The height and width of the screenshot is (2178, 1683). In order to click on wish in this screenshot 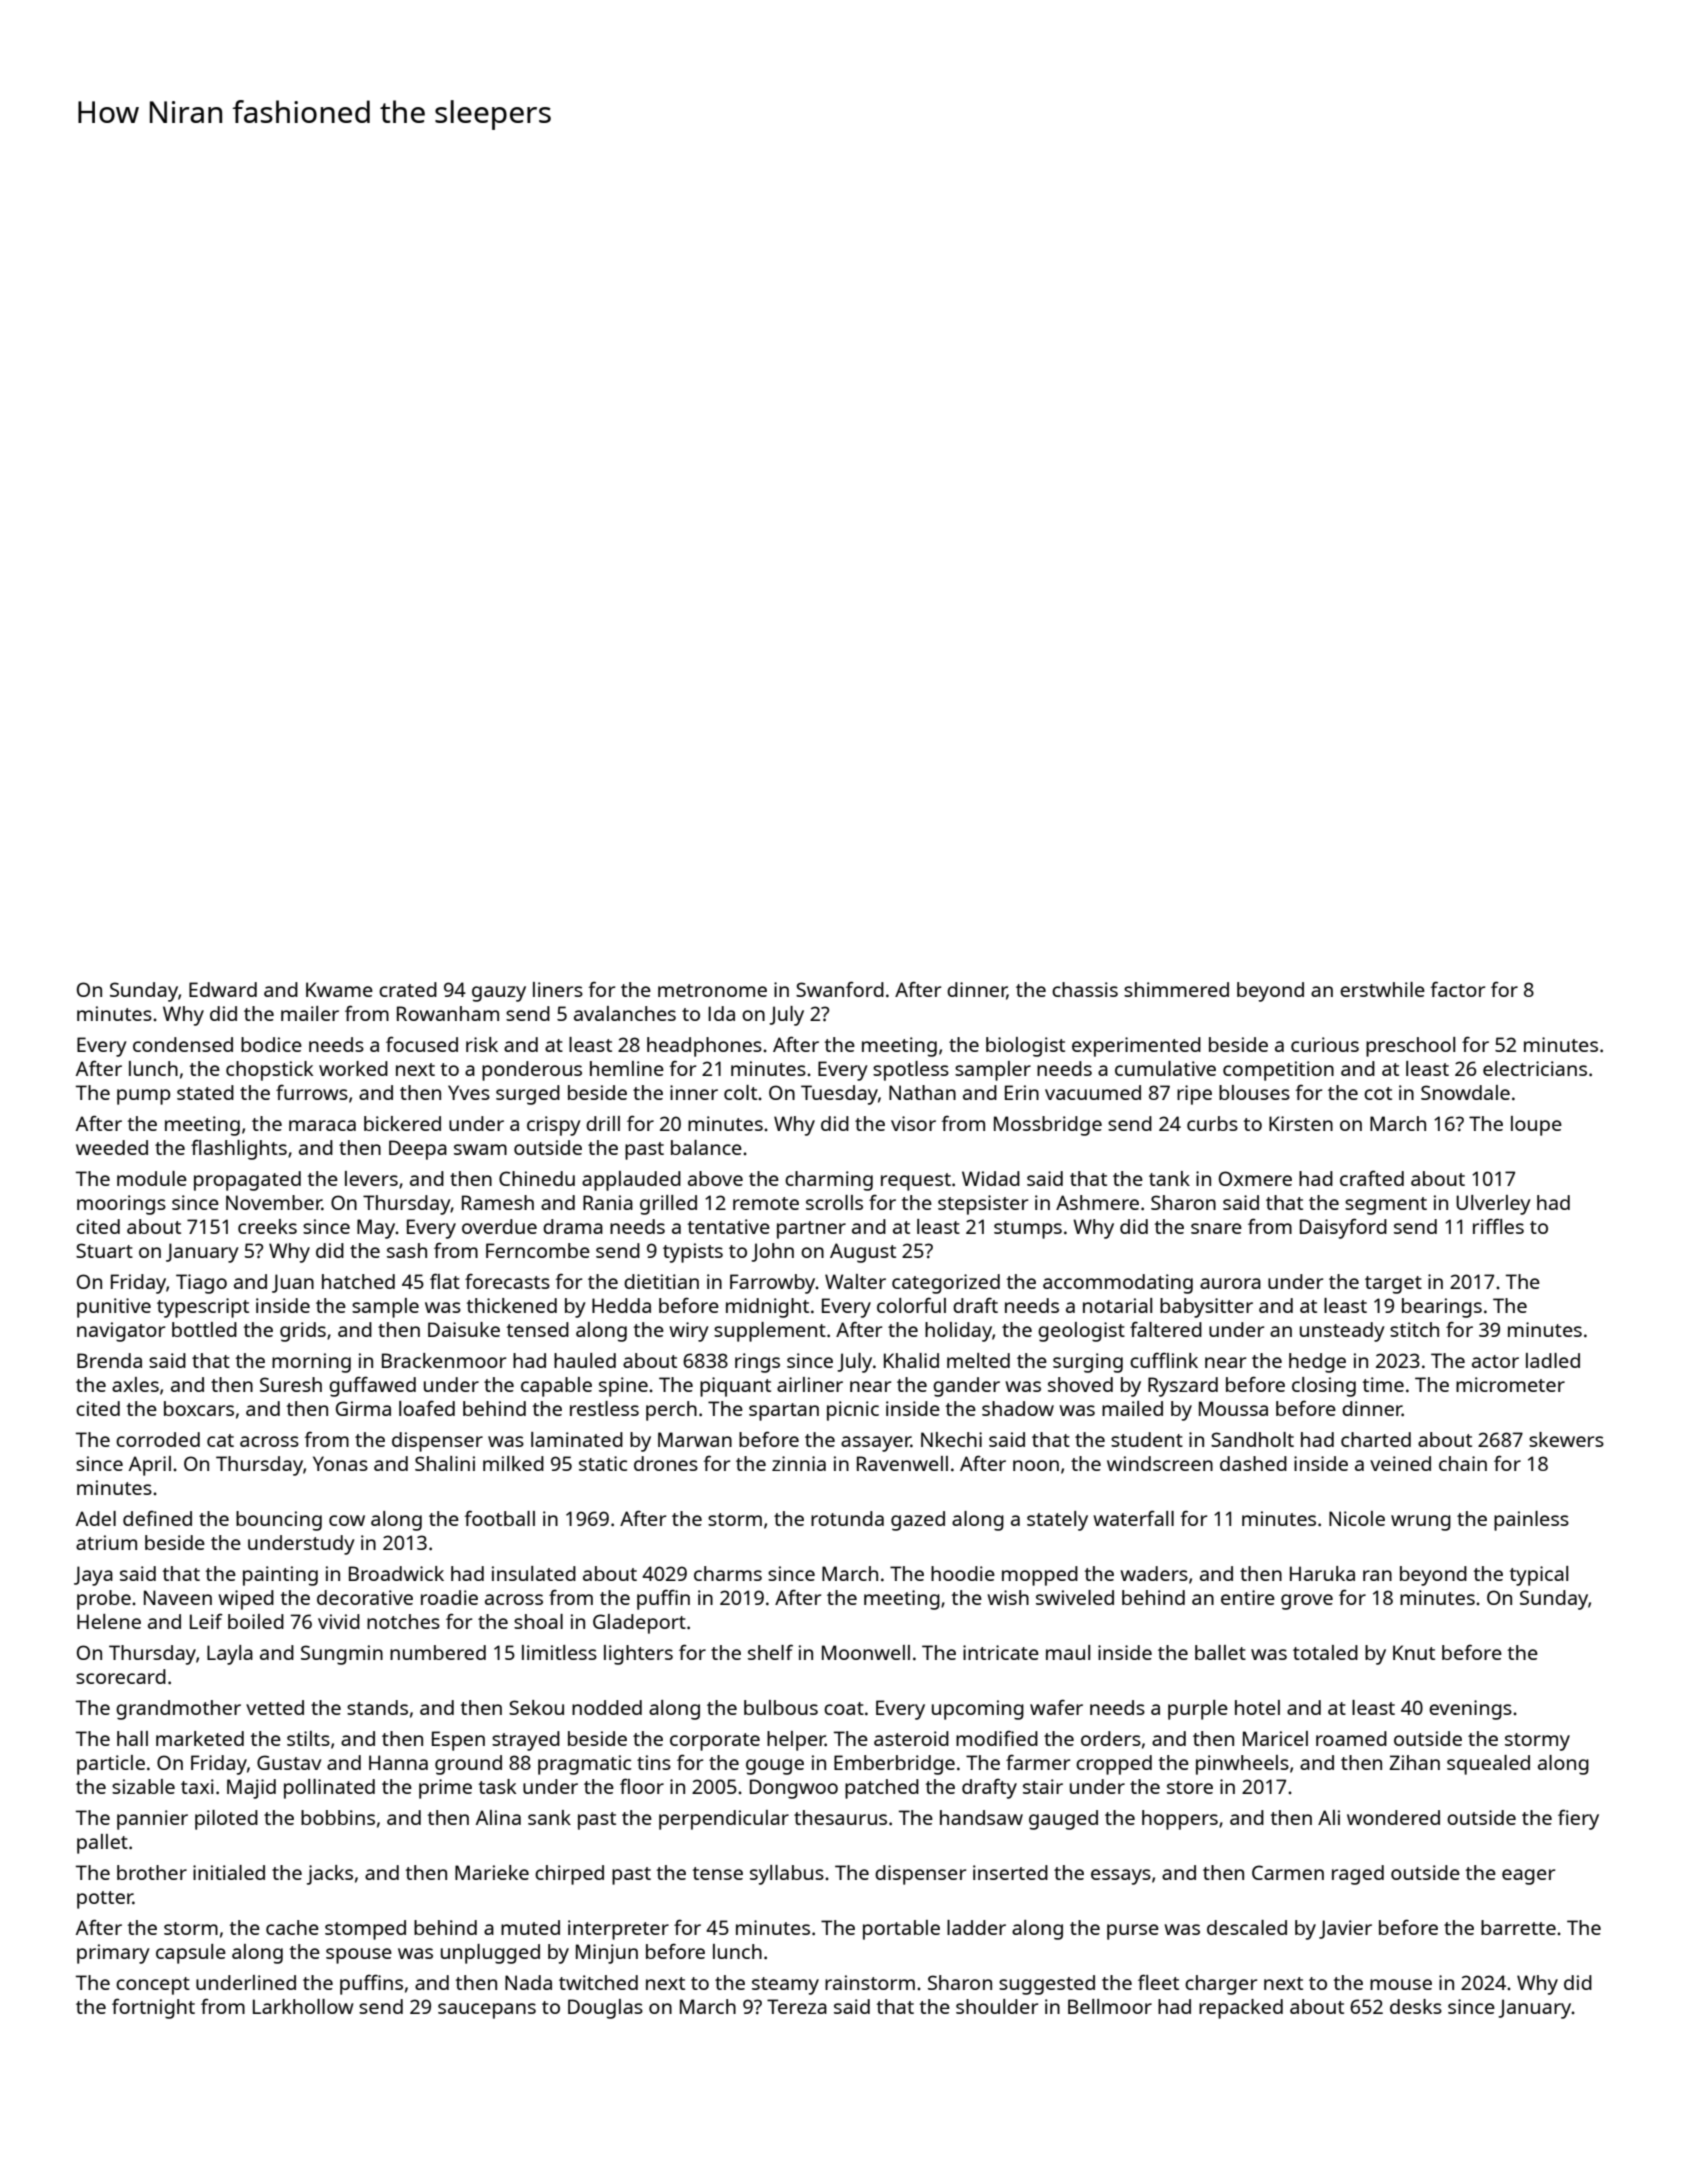, I will do `click(1008, 1597)`.
